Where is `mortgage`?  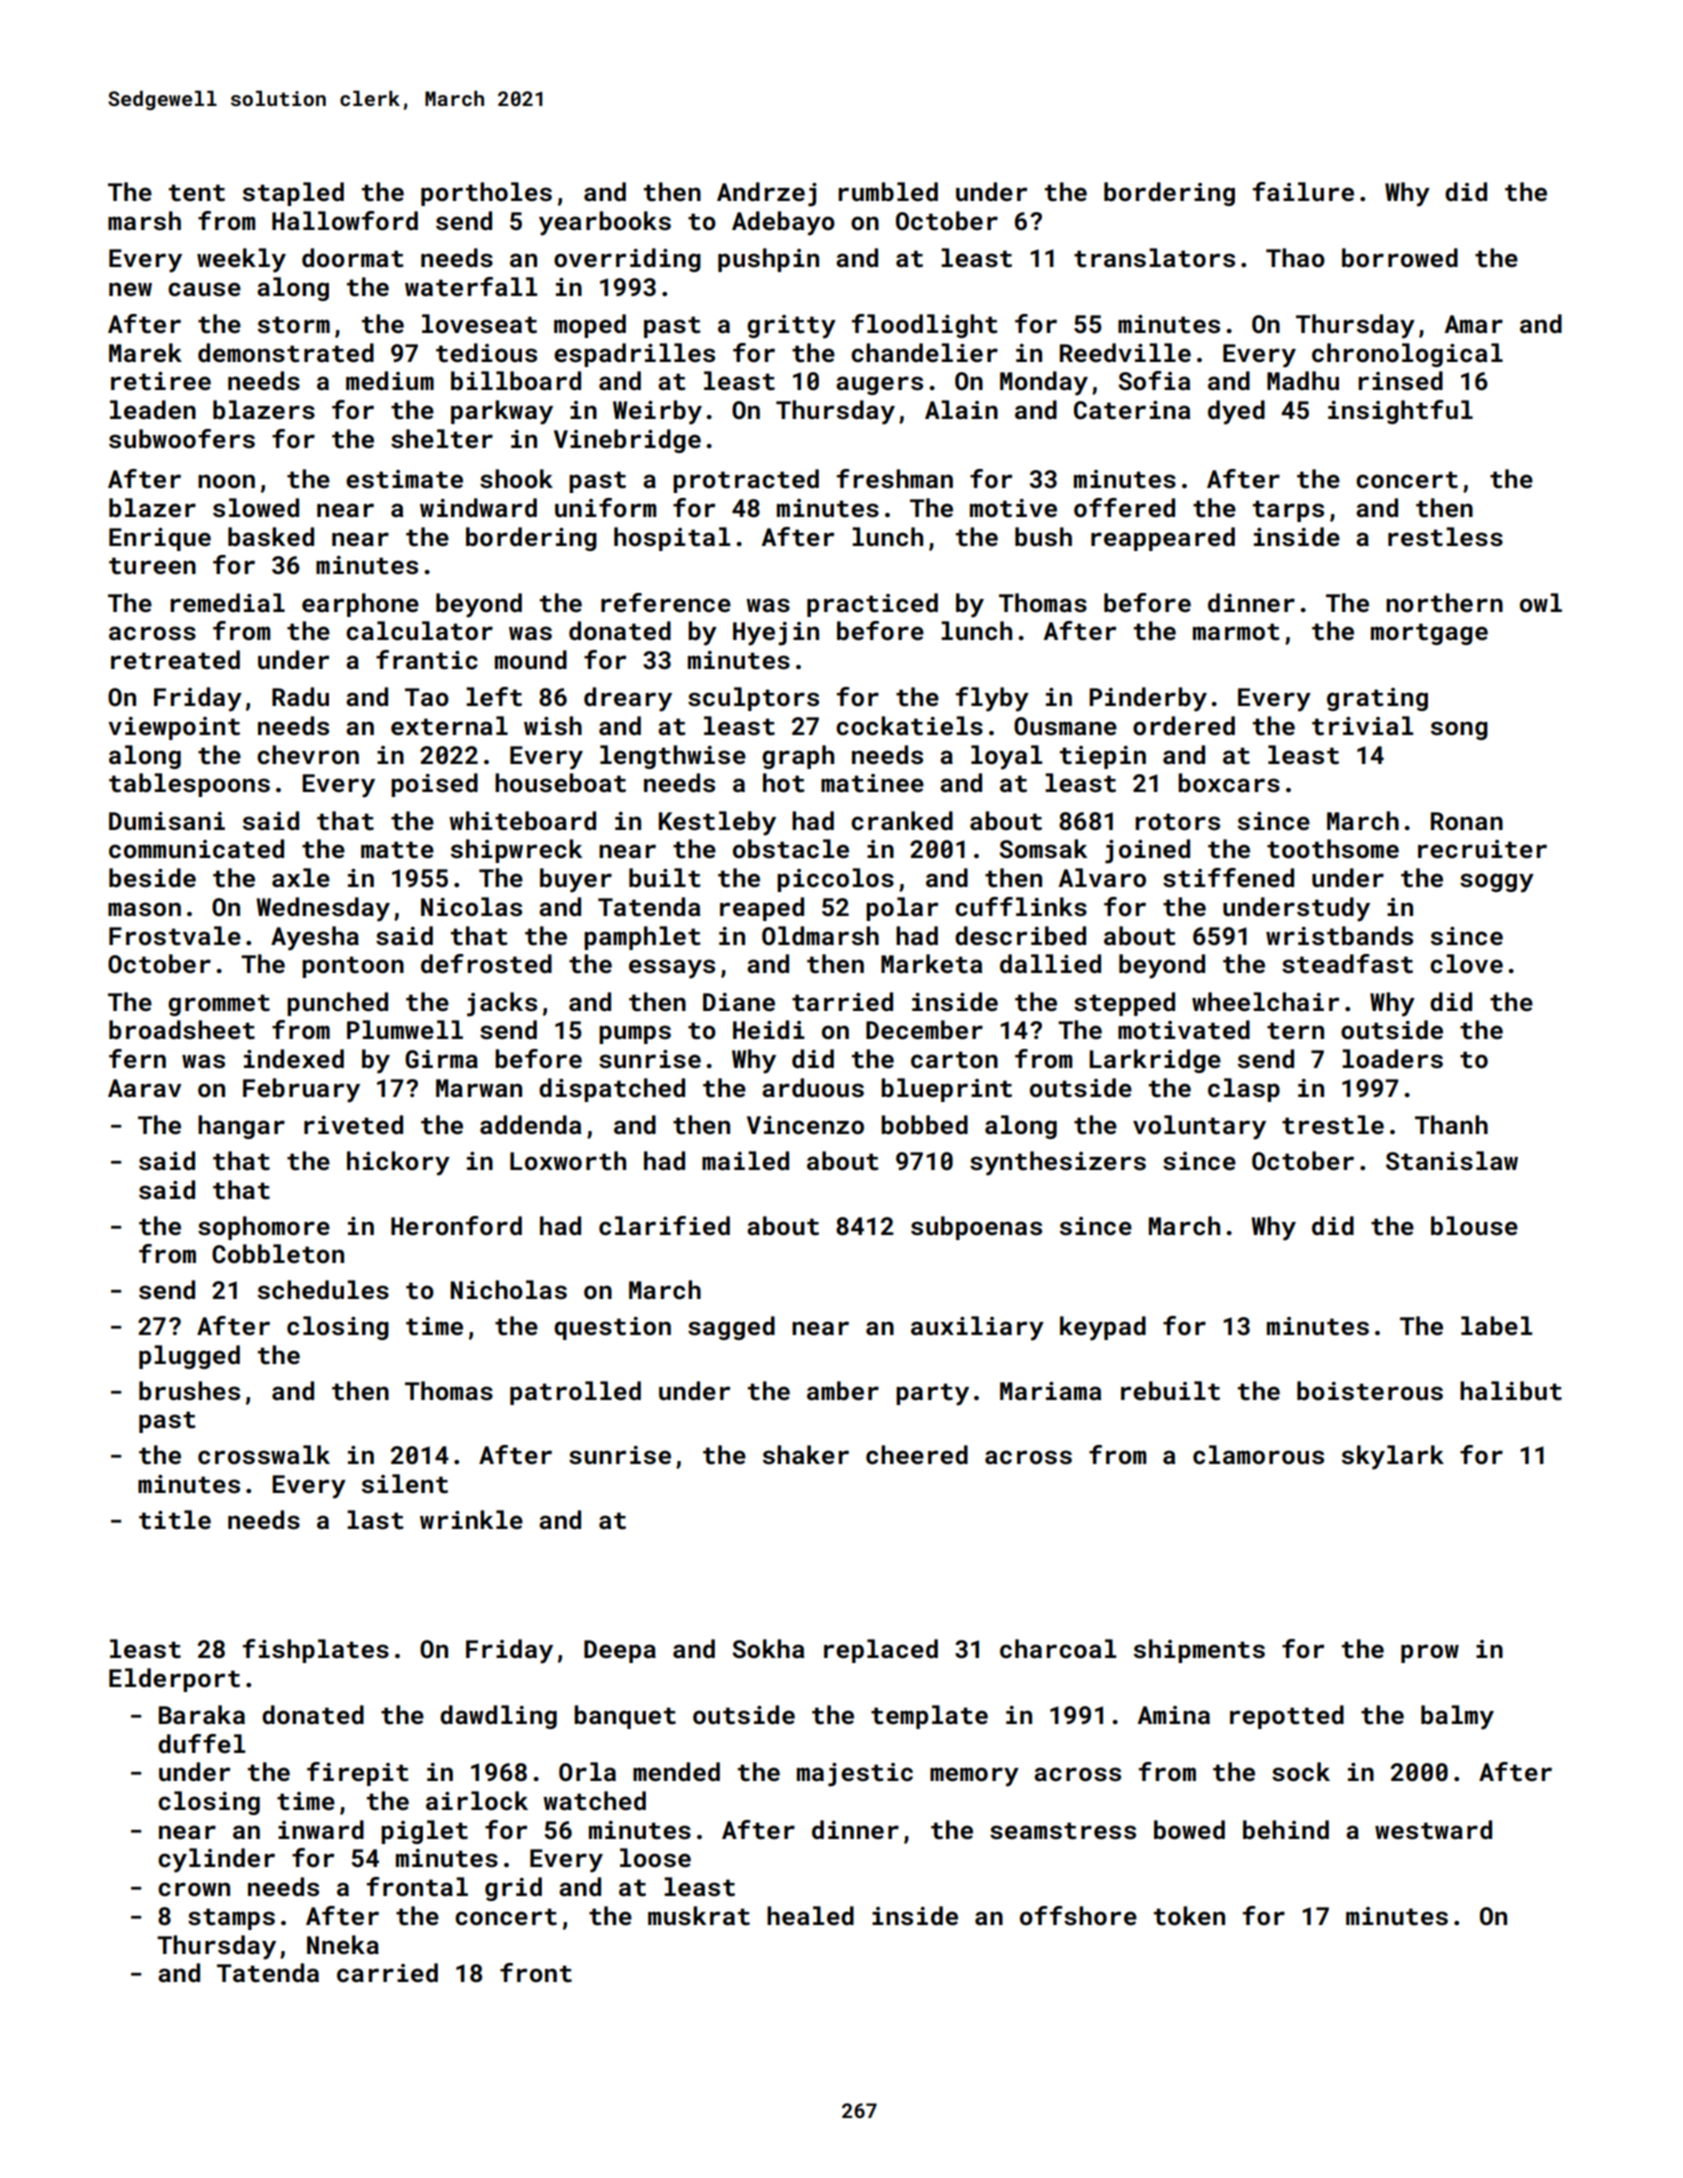 mortgage is located at coordinates (1429, 634).
